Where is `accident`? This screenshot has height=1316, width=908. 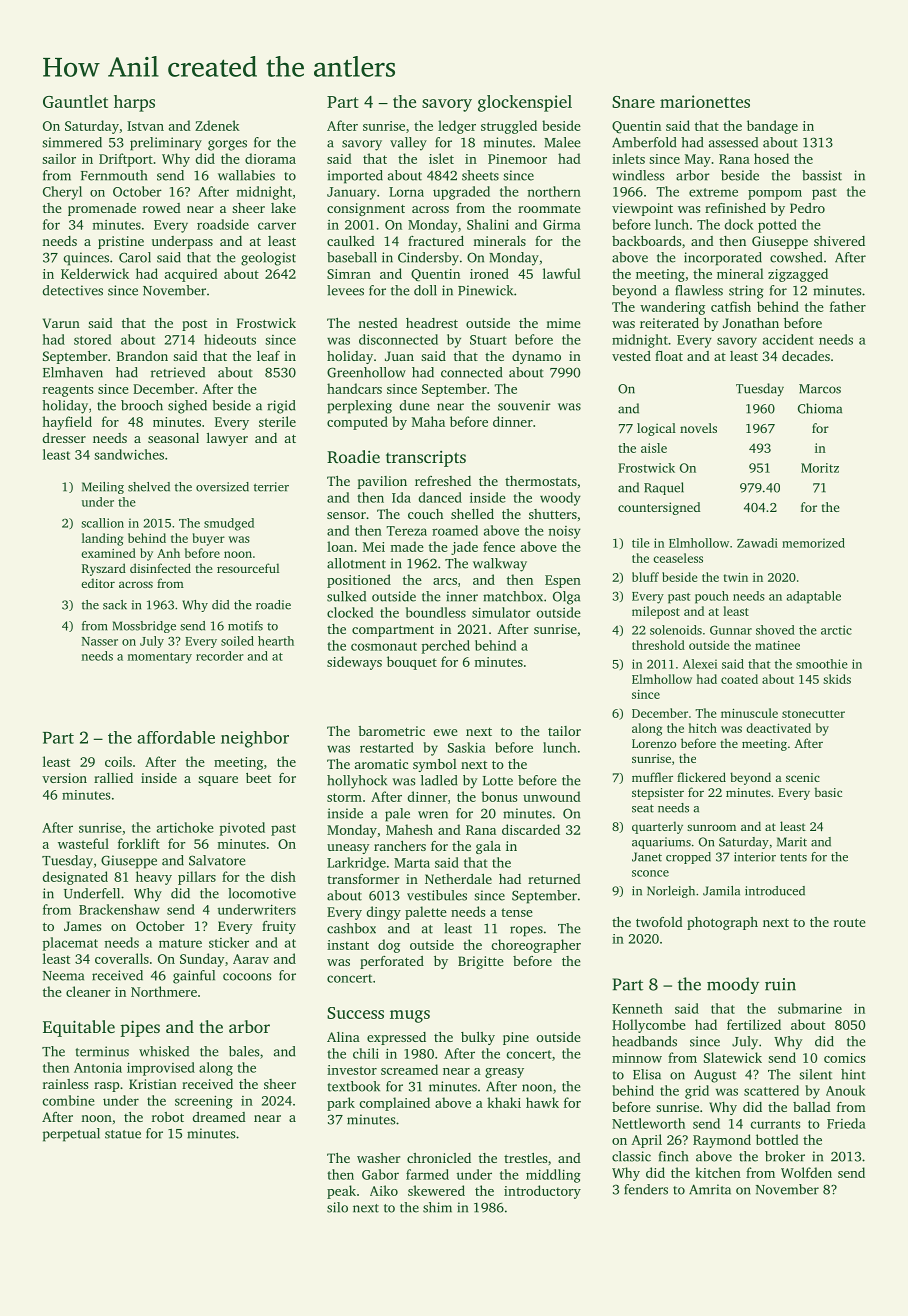 accident is located at coordinates (788, 339).
